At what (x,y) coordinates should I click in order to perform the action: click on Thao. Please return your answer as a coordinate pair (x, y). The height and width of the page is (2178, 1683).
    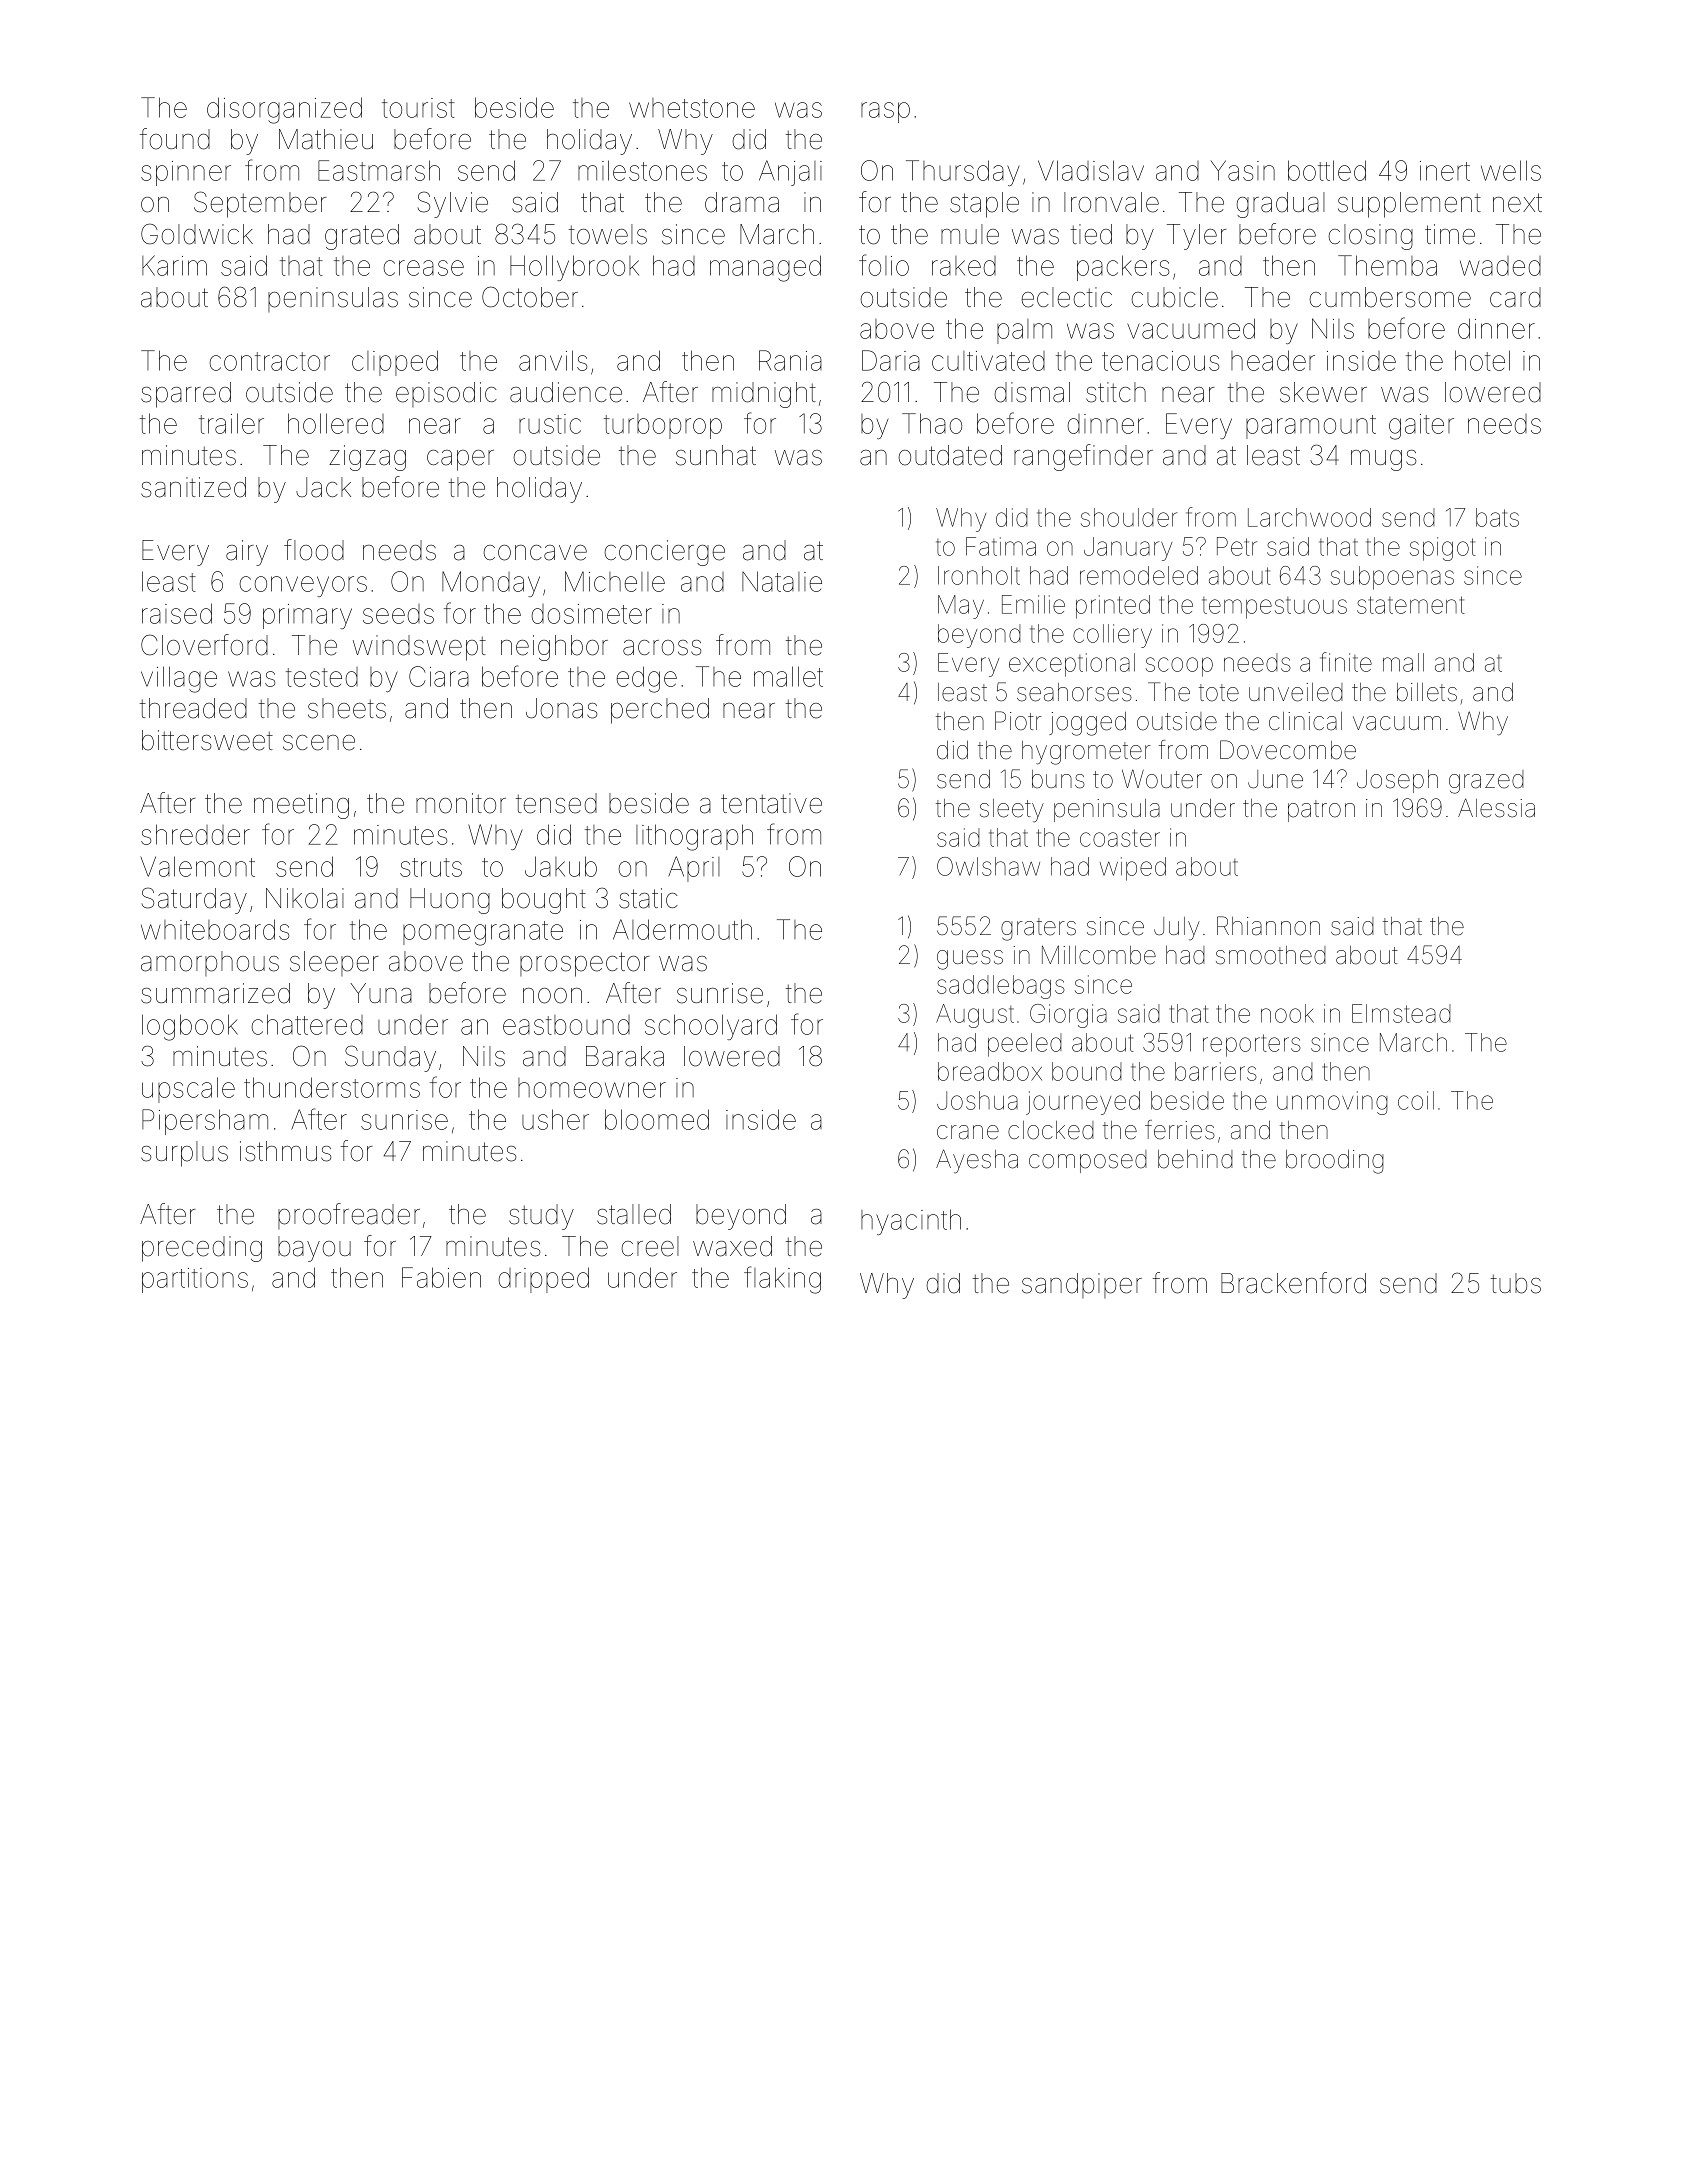
    Looking at the image, I should click on (932, 423).
